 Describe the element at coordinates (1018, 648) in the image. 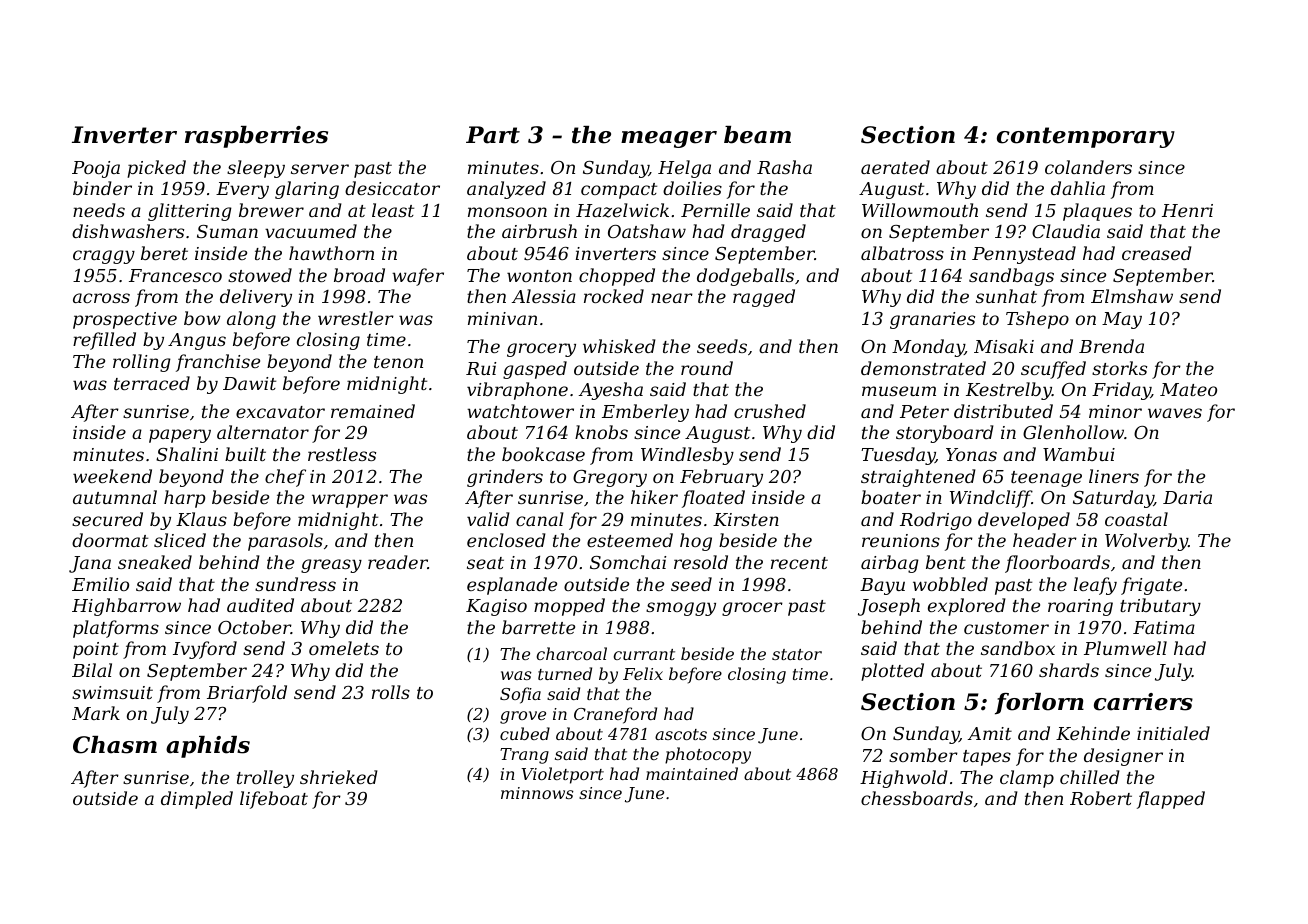

I see `sandbox` at that location.
